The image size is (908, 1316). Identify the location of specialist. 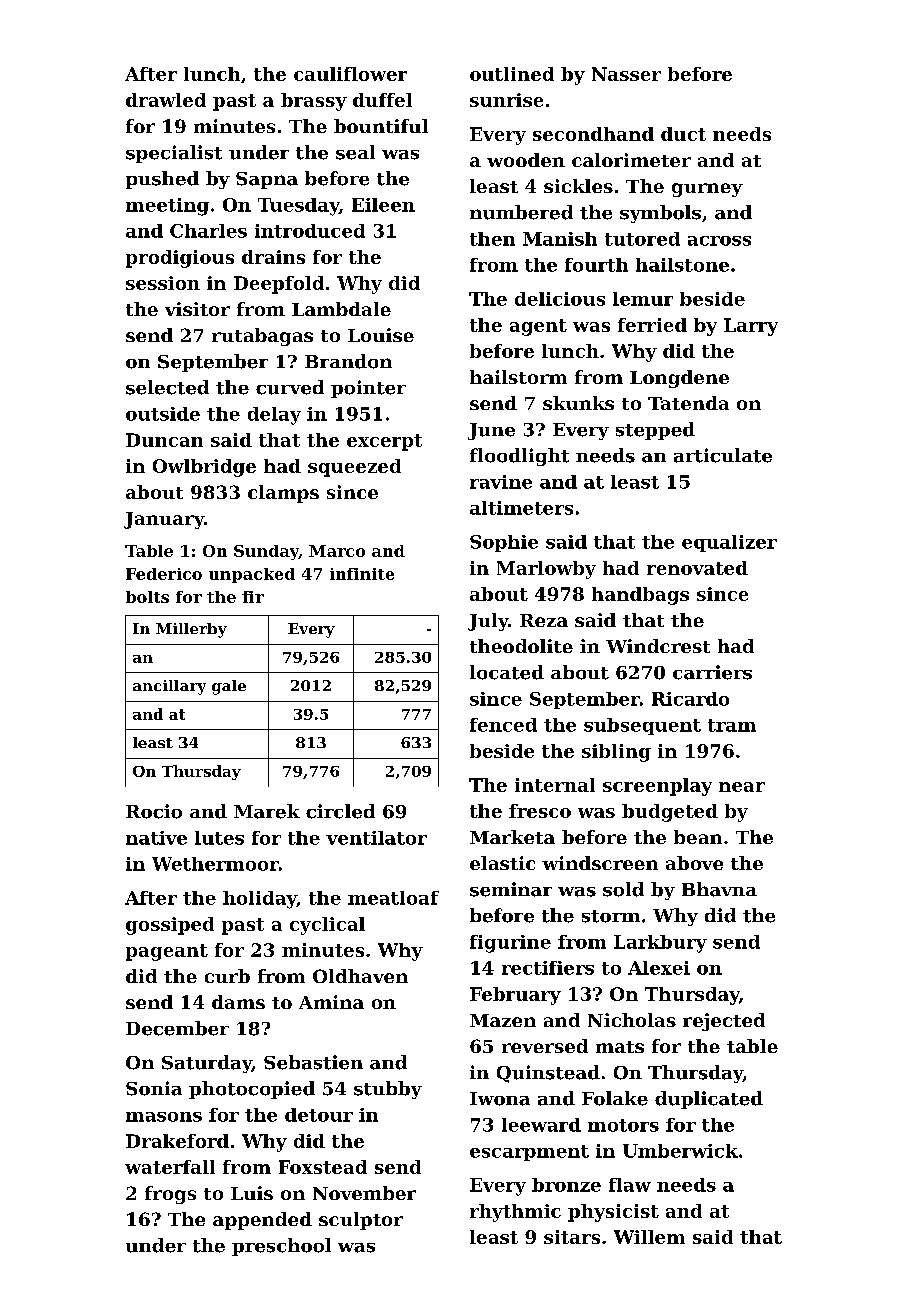
(174, 154).
